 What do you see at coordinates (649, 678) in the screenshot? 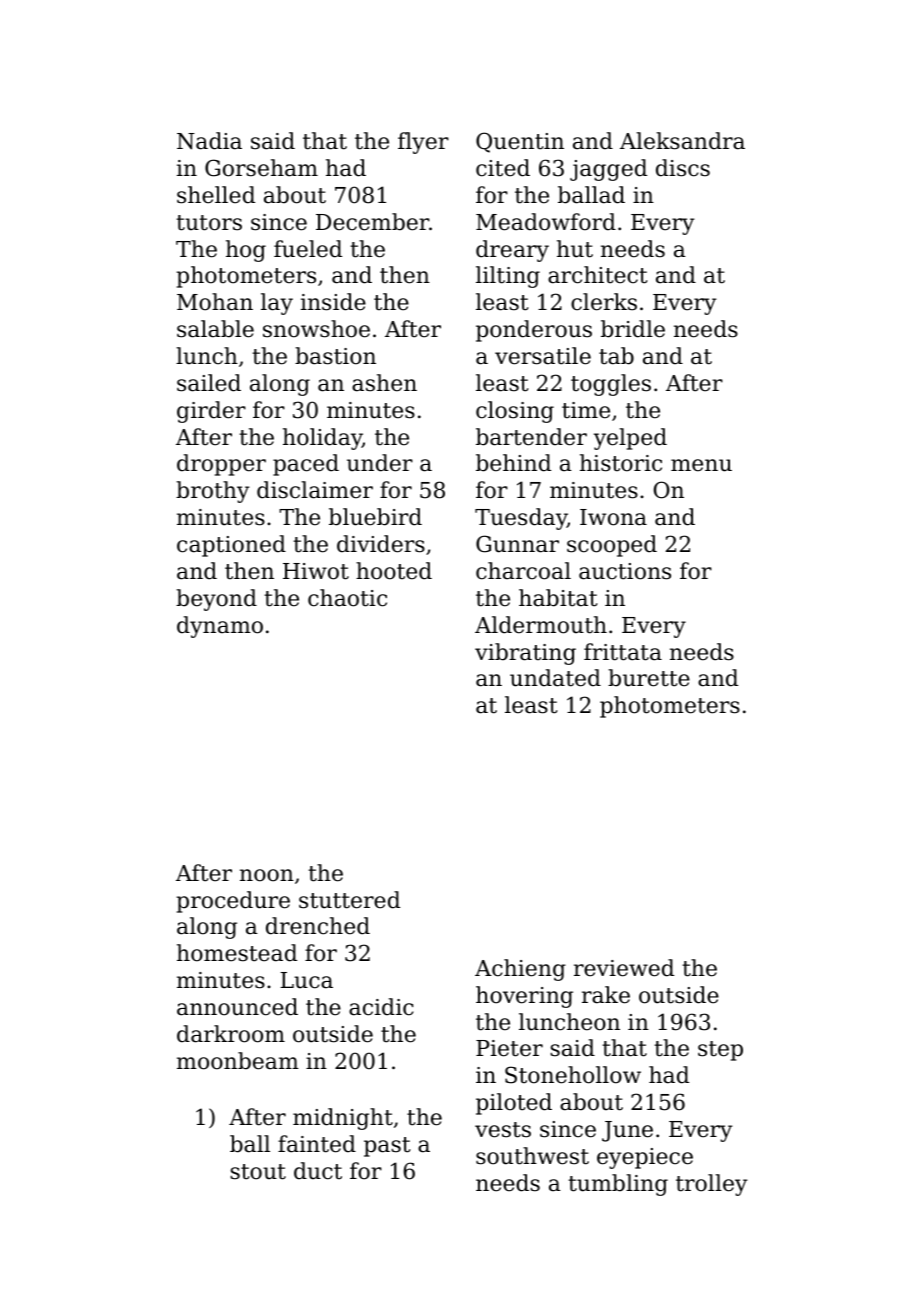
I see `burette` at bounding box center [649, 678].
